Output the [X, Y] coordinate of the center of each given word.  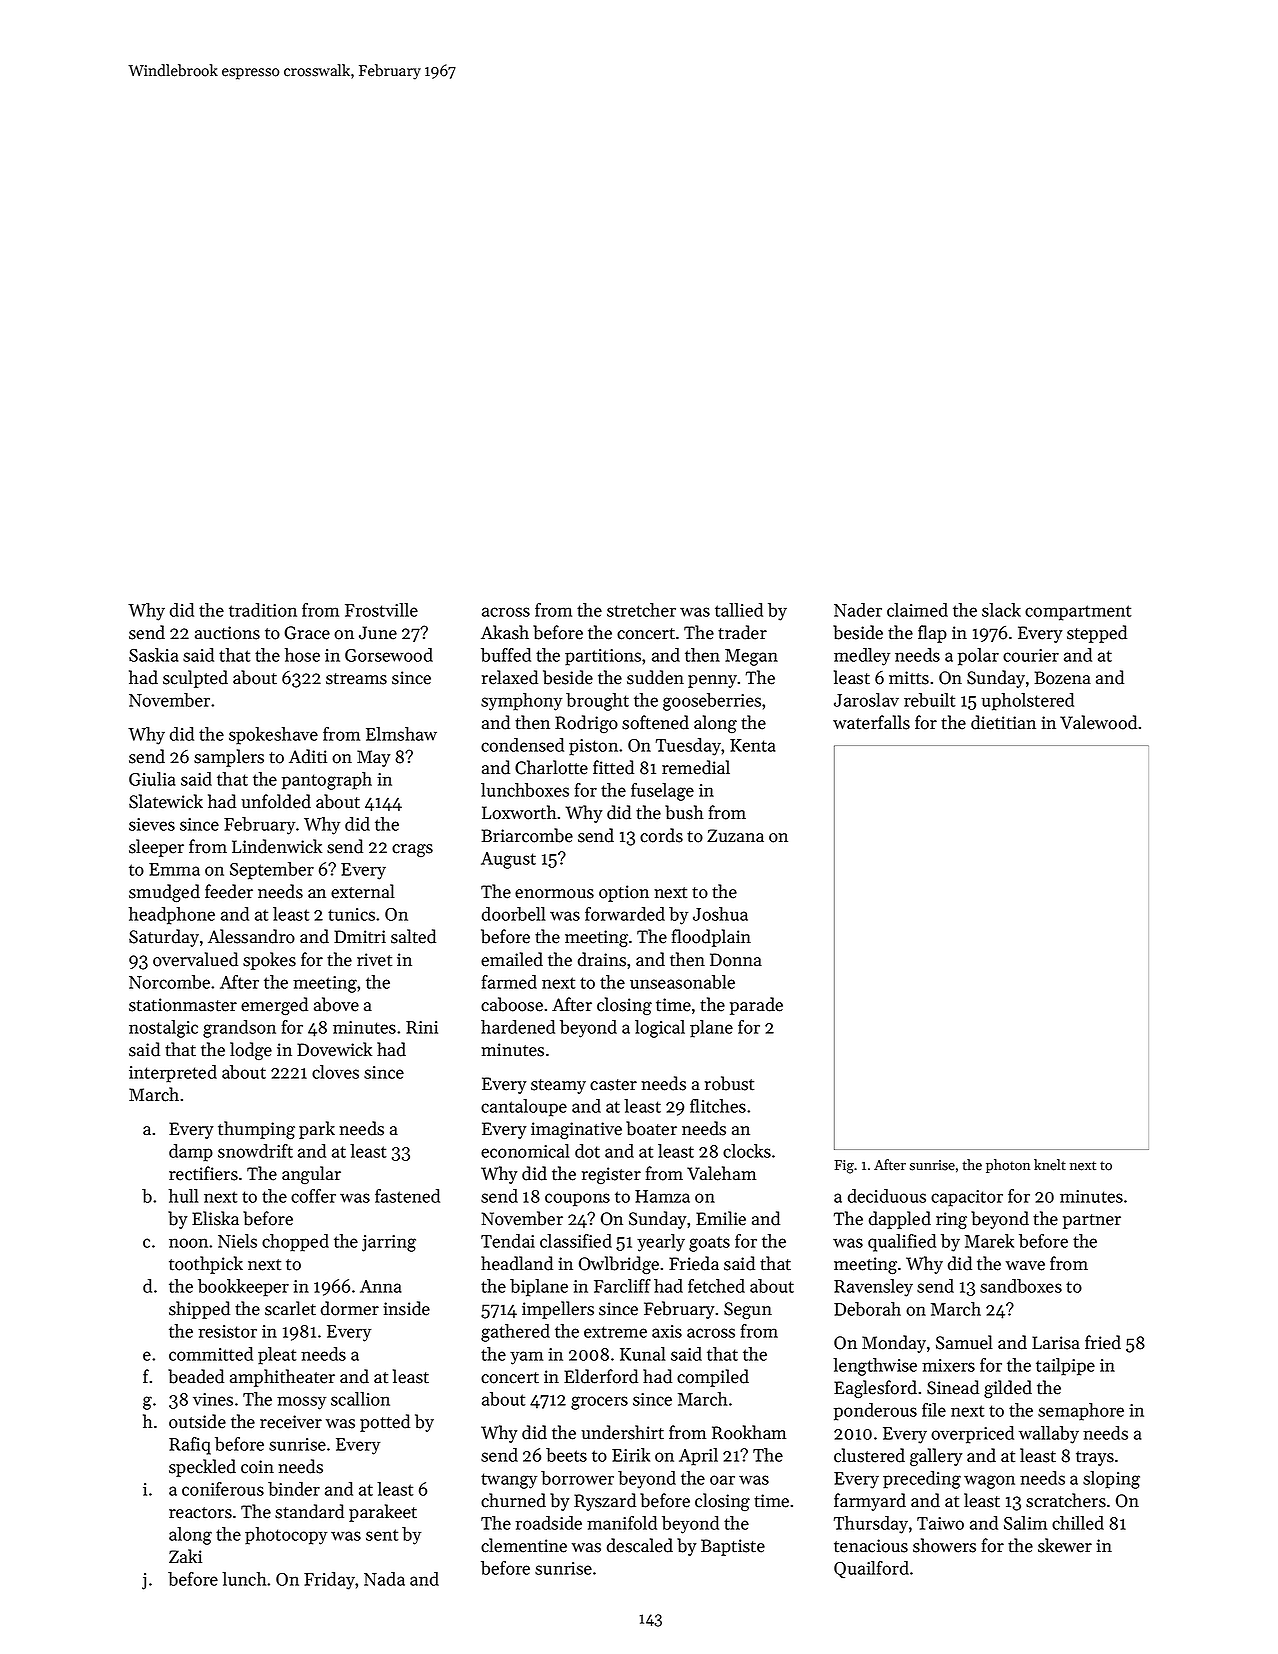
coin [257, 1467]
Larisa [1056, 1343]
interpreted [173, 1074]
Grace [307, 633]
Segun [748, 1310]
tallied [739, 610]
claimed [917, 610]
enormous [554, 894]
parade [756, 1006]
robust [729, 1083]
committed [211, 1354]
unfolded [276, 801]
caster [613, 1085]
